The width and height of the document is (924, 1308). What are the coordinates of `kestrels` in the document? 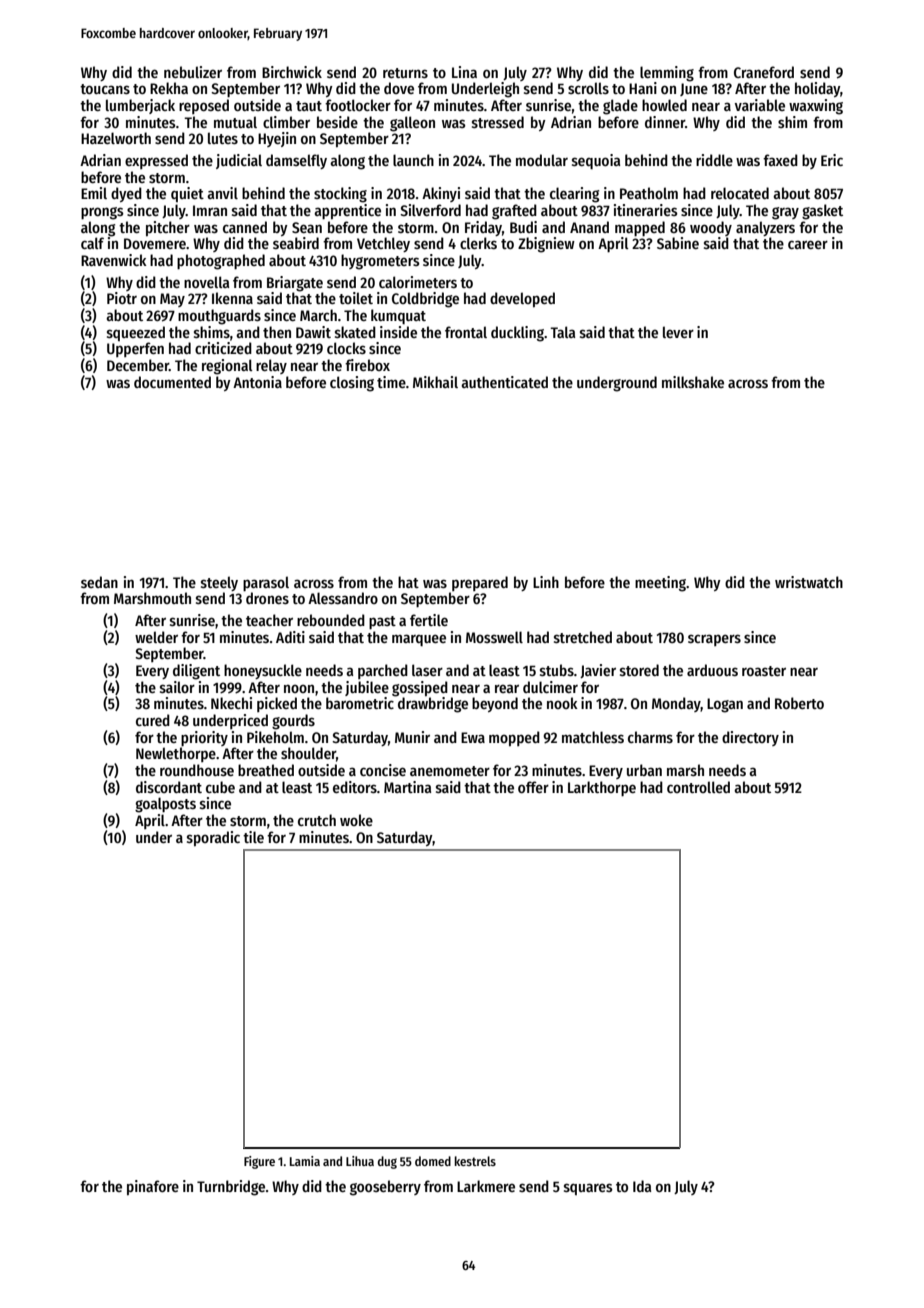 It's located at (475, 1161).
